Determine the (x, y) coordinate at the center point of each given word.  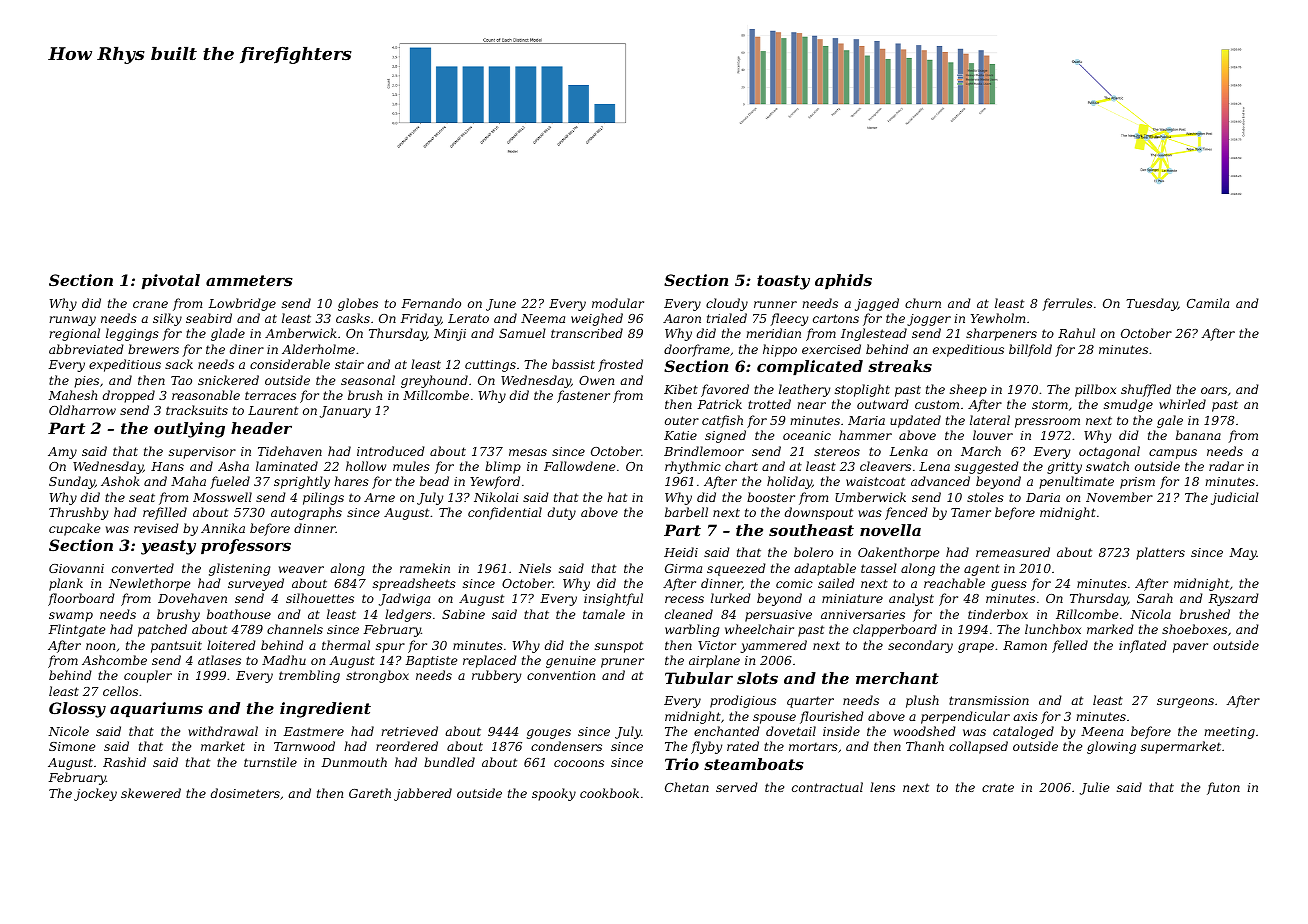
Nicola (1150, 614)
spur (390, 648)
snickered (228, 380)
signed (725, 436)
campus (1173, 454)
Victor (717, 645)
